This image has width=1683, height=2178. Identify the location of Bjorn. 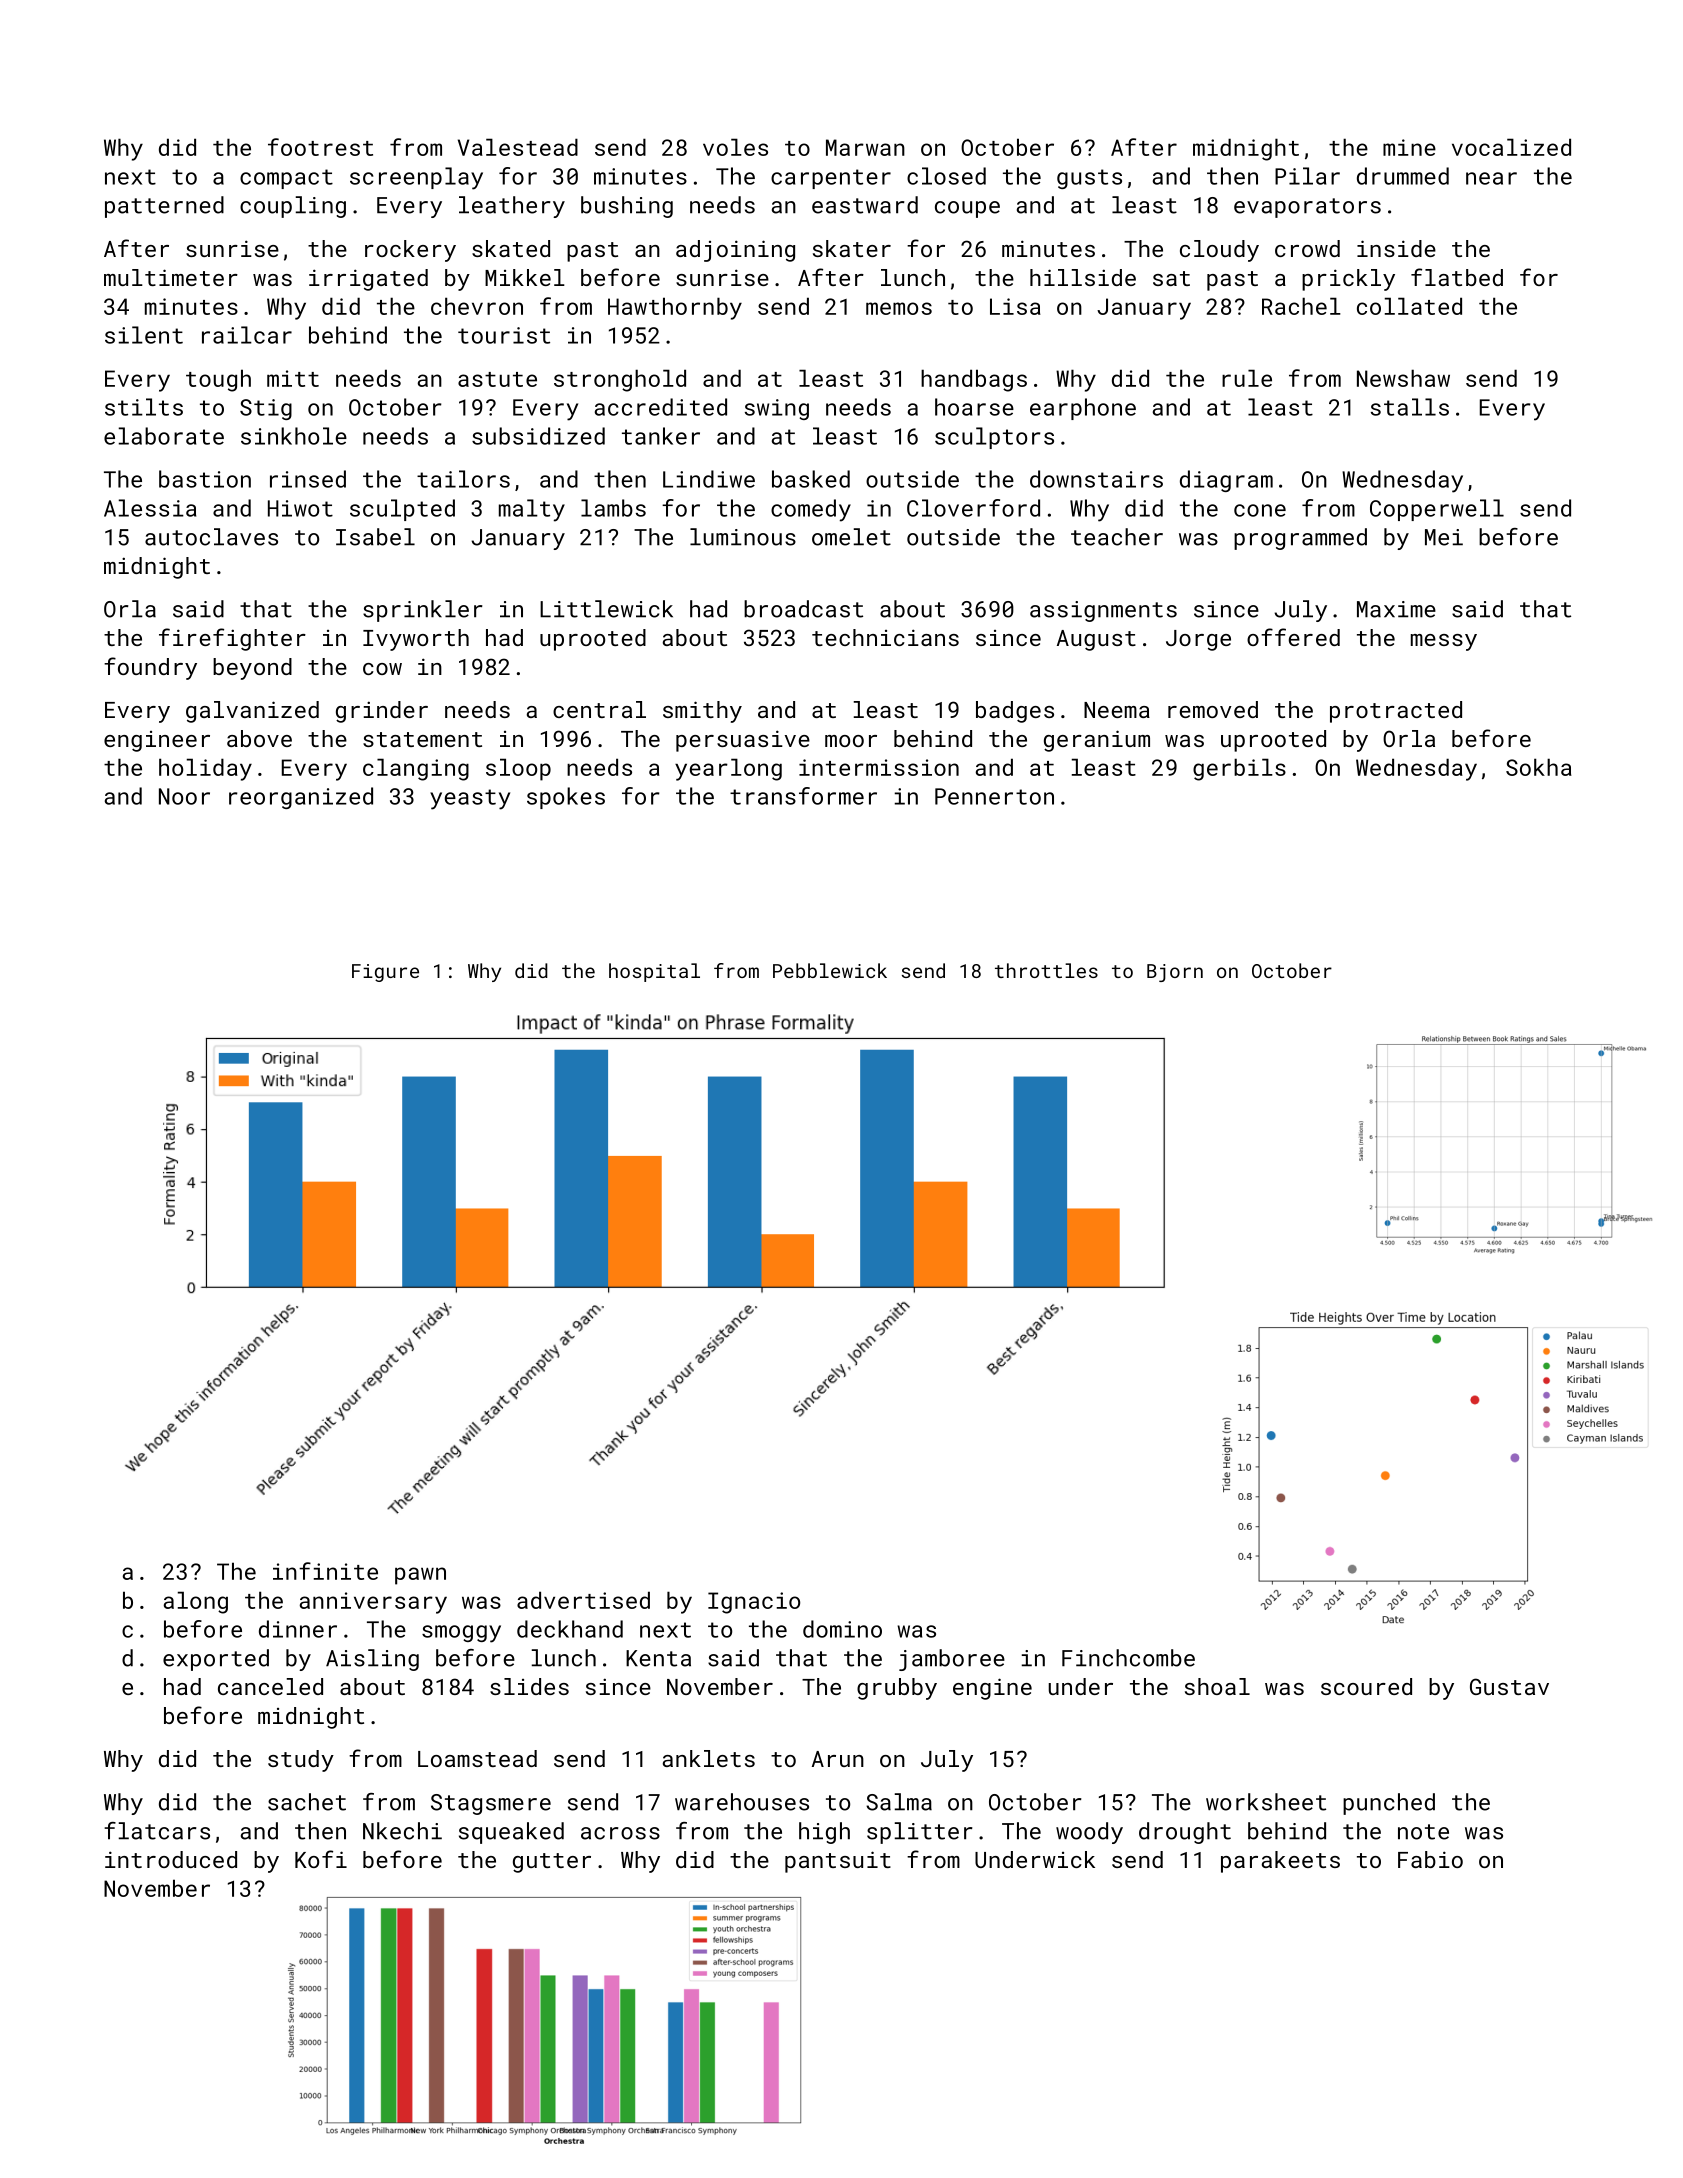
(1175, 973).
